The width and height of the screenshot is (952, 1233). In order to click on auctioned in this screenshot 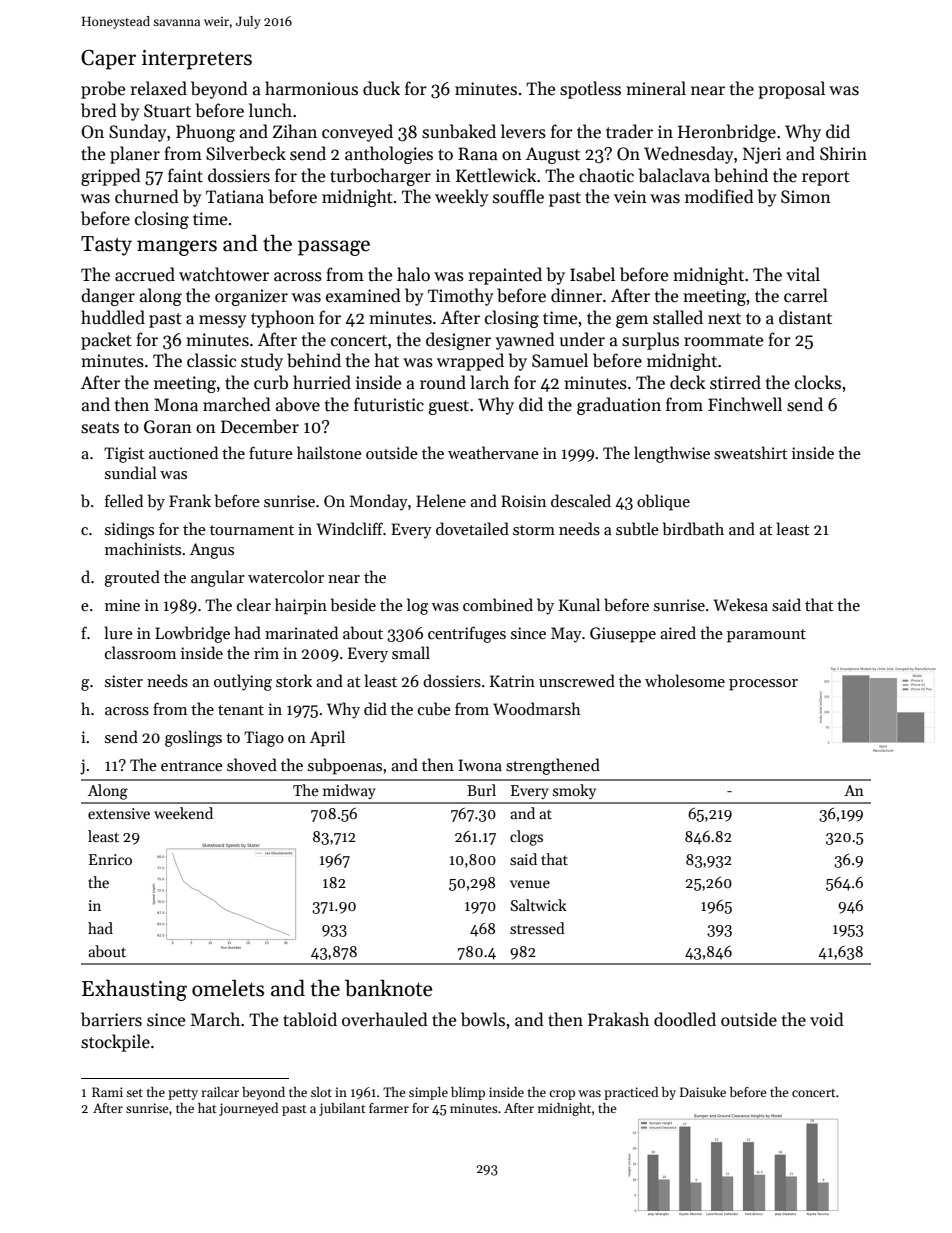, I will do `click(183, 452)`.
